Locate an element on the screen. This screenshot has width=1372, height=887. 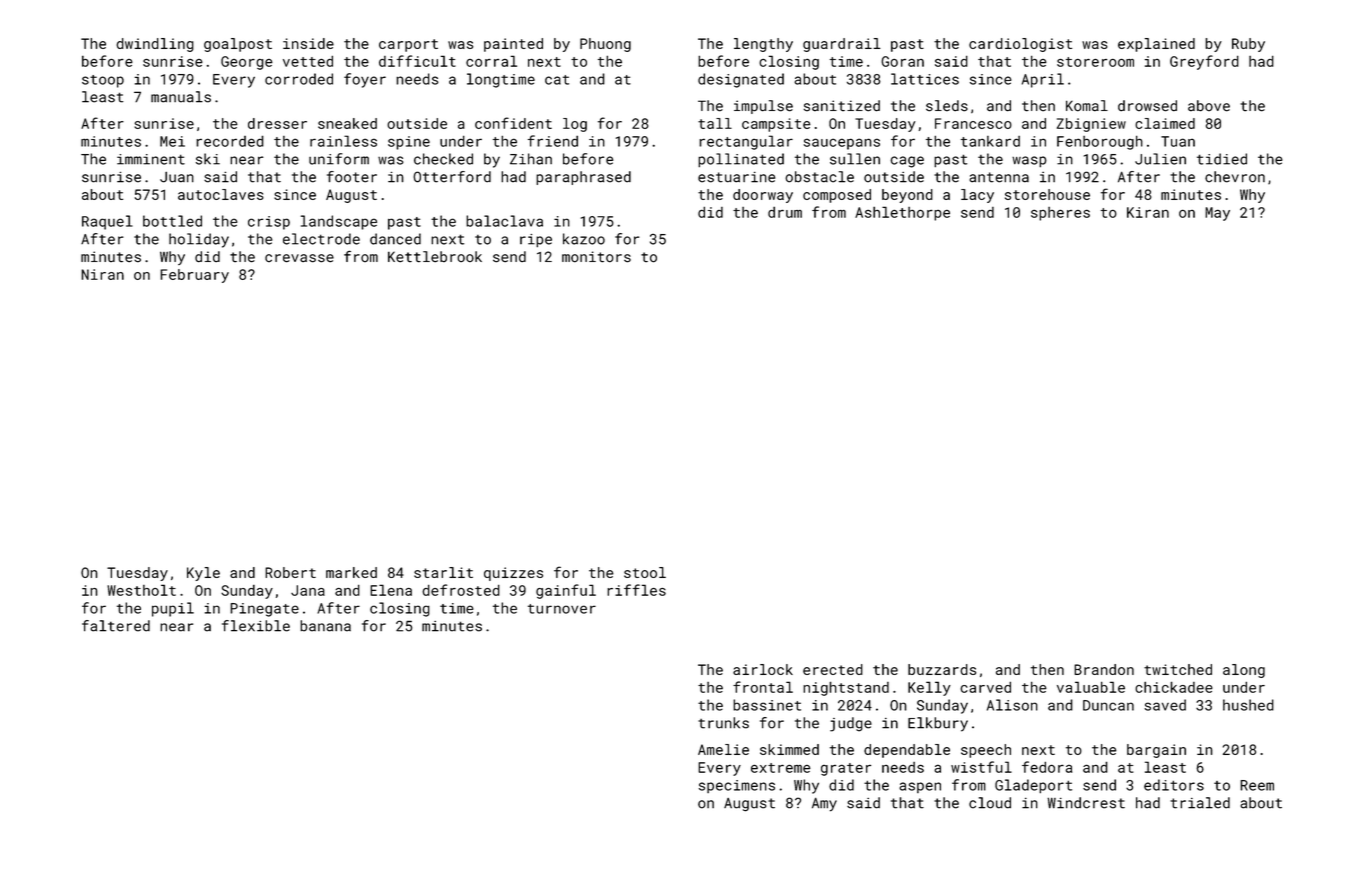
tidied is located at coordinates (1222, 159).
